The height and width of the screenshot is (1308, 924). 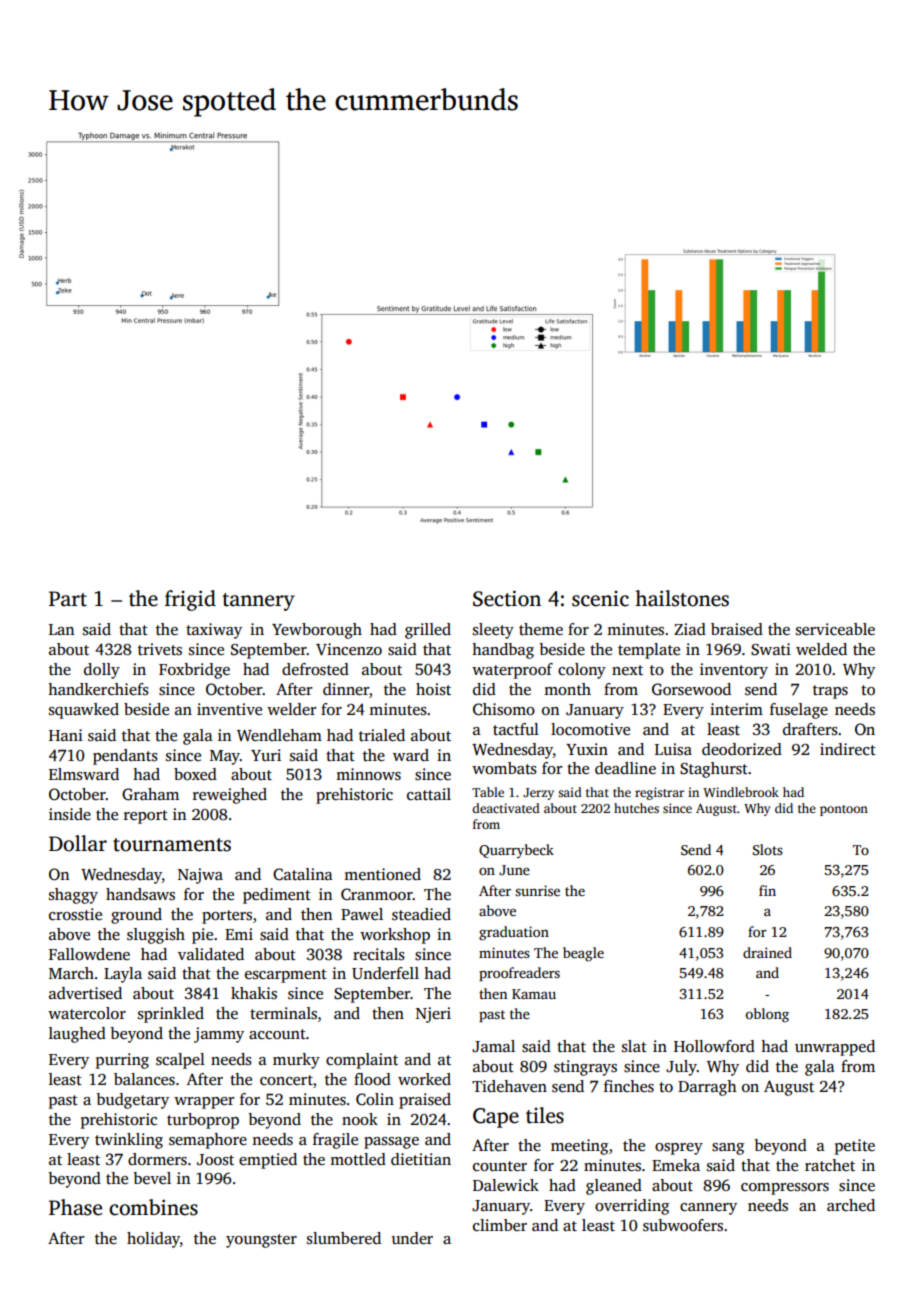 I want to click on hailstones, so click(x=682, y=598).
